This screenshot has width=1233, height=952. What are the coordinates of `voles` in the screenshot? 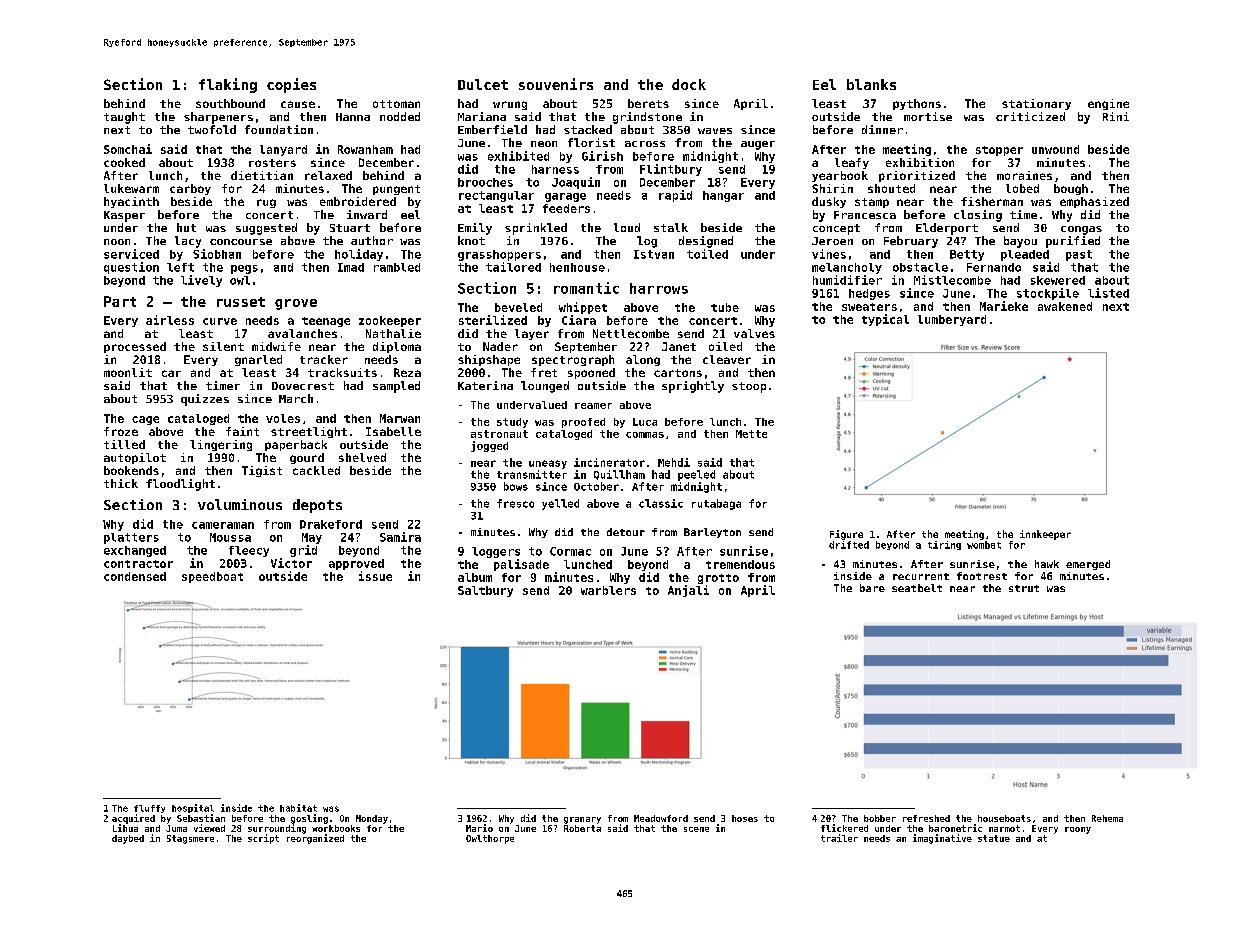 It's located at (283, 418).
